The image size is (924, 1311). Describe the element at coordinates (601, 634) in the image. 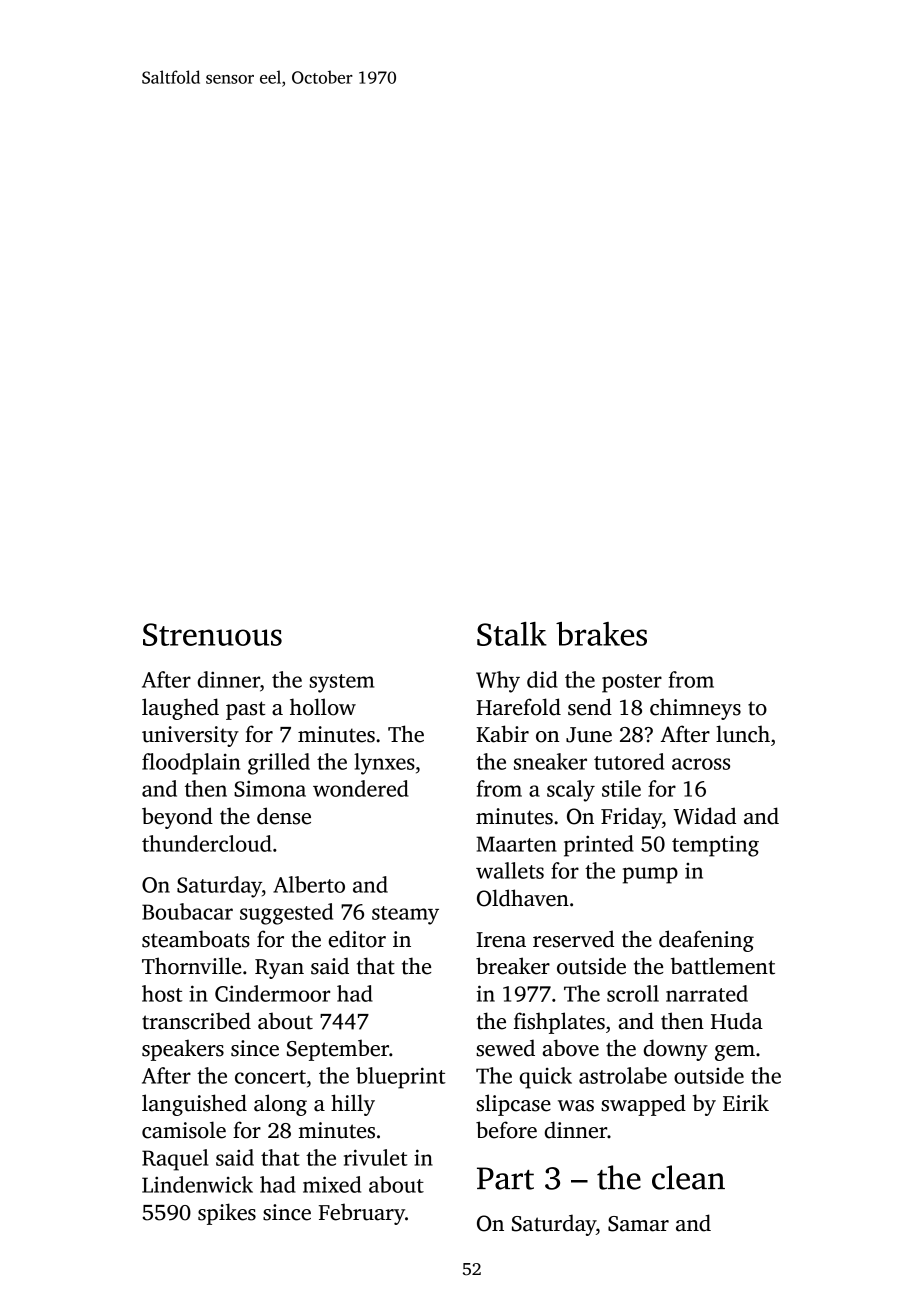

I see `brakes` at that location.
